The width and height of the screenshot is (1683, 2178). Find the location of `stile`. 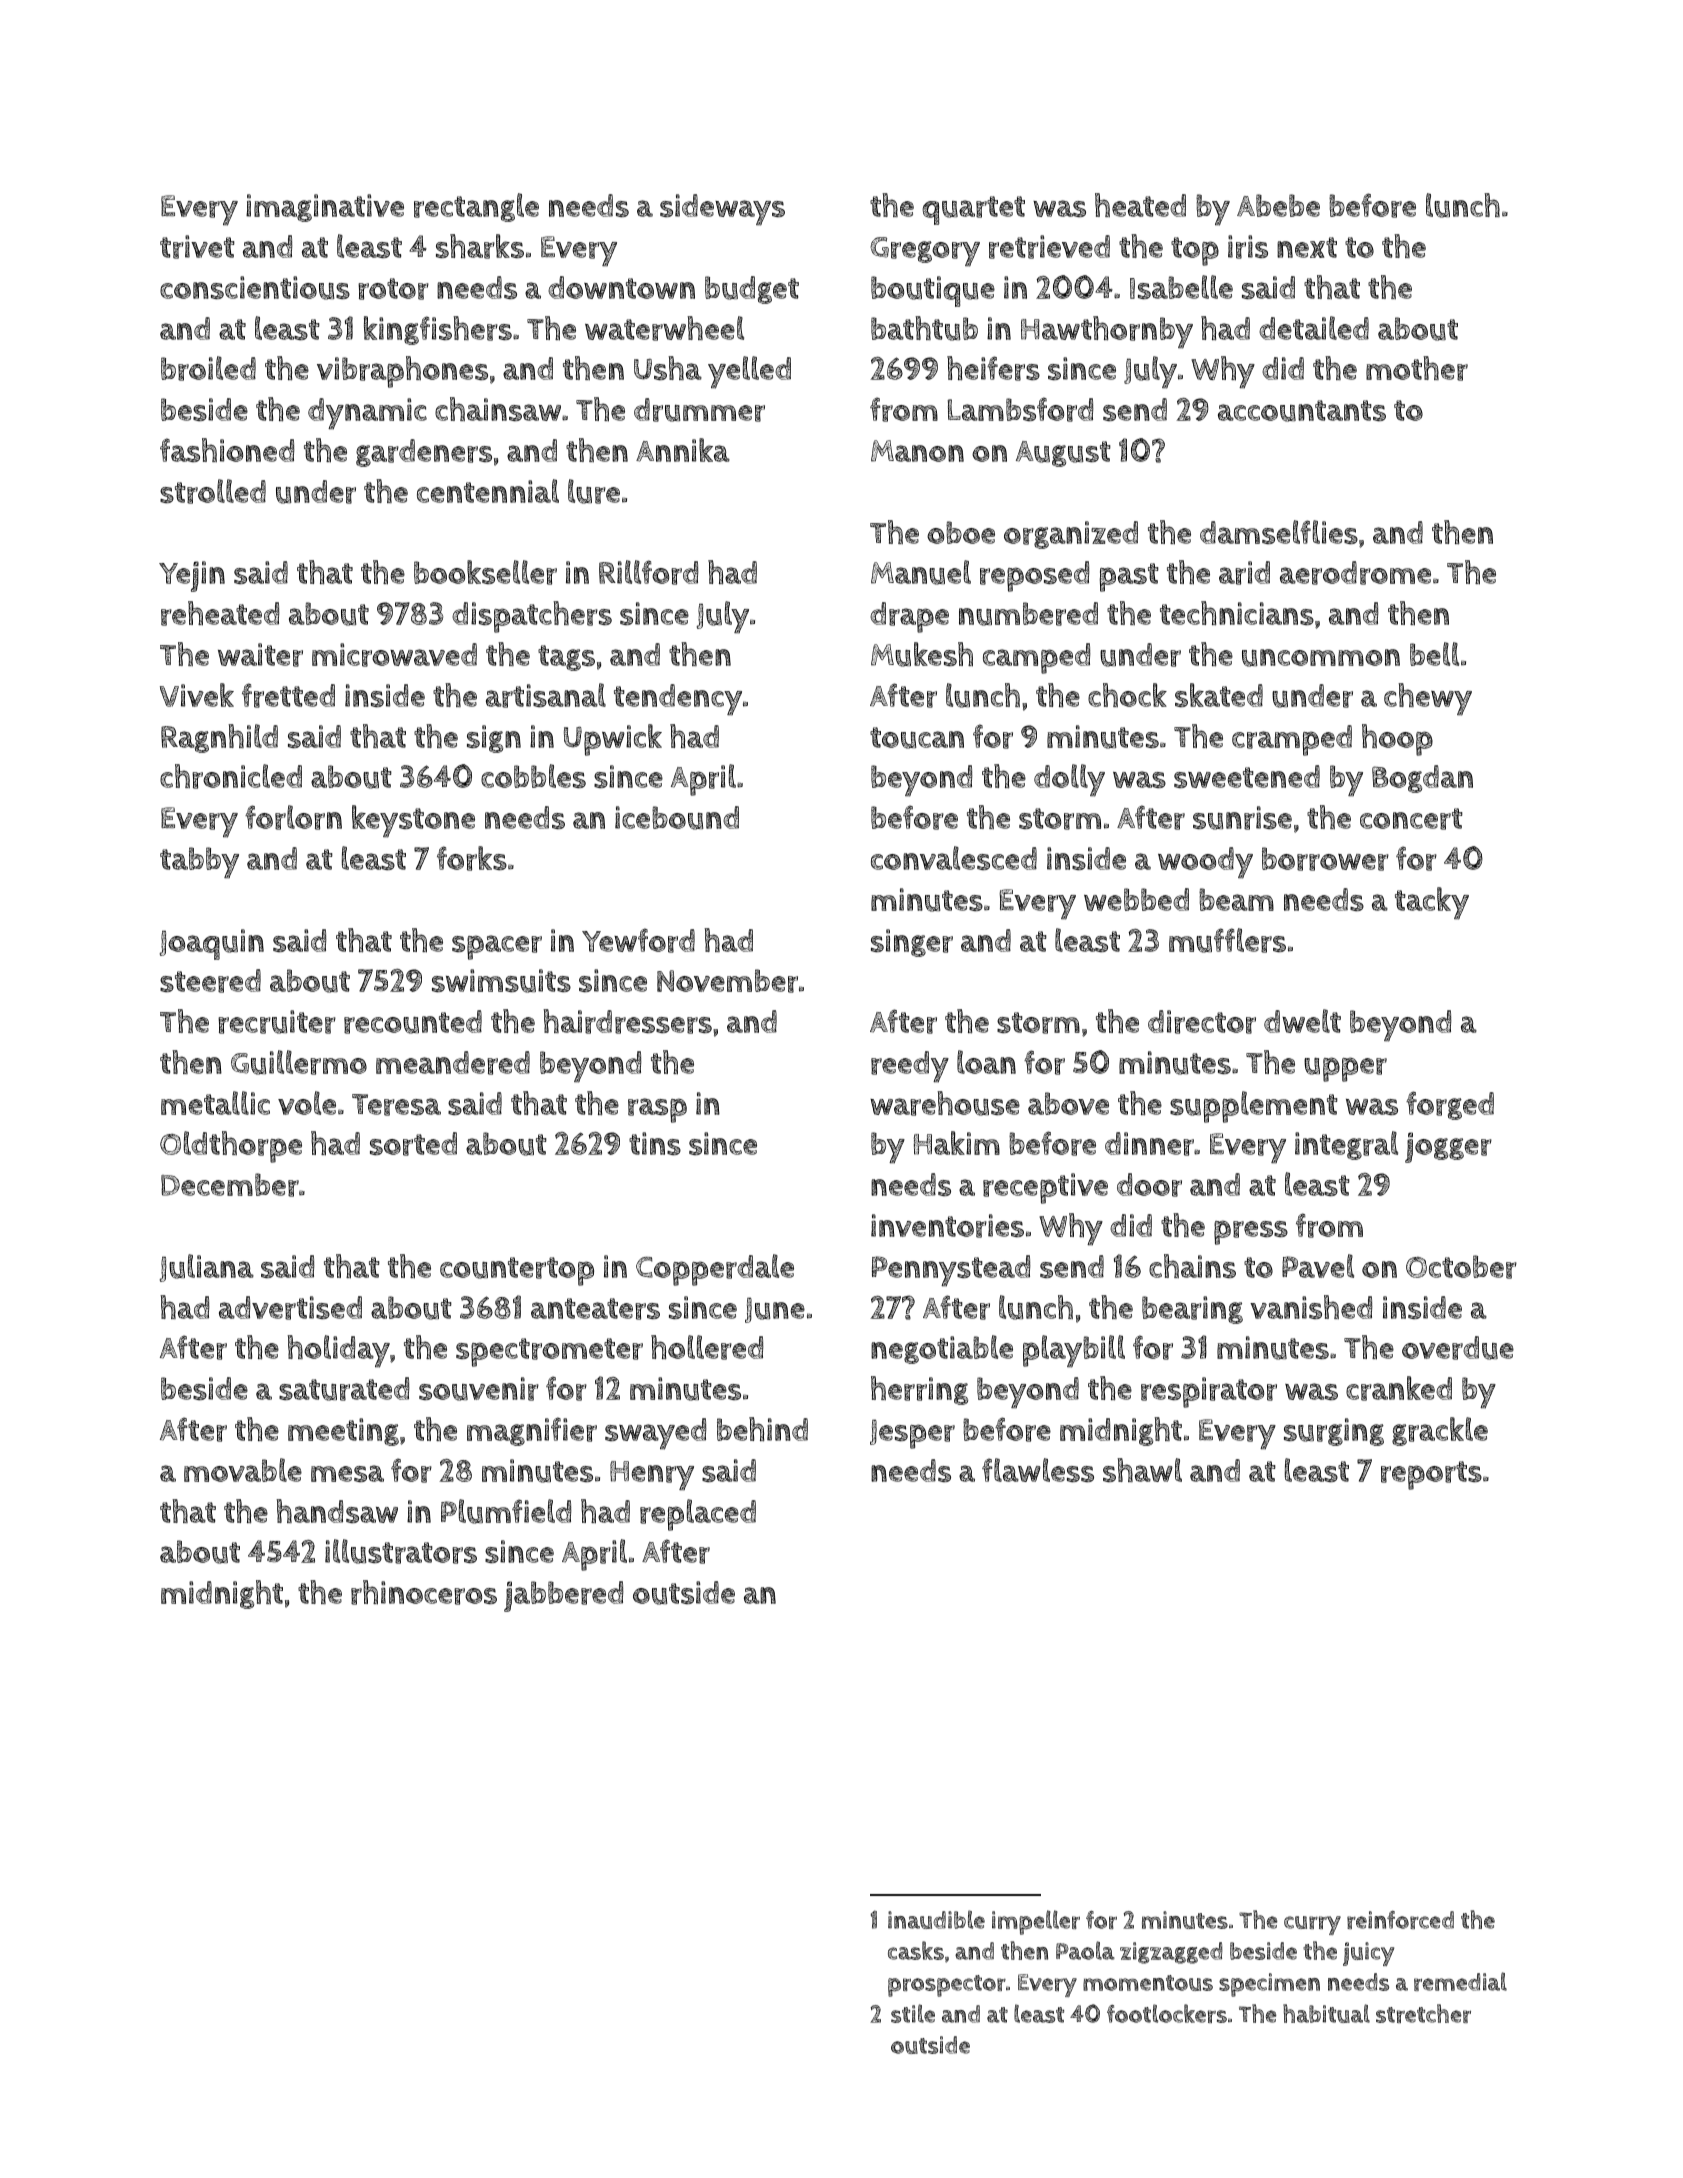

stile is located at coordinates (913, 2013).
